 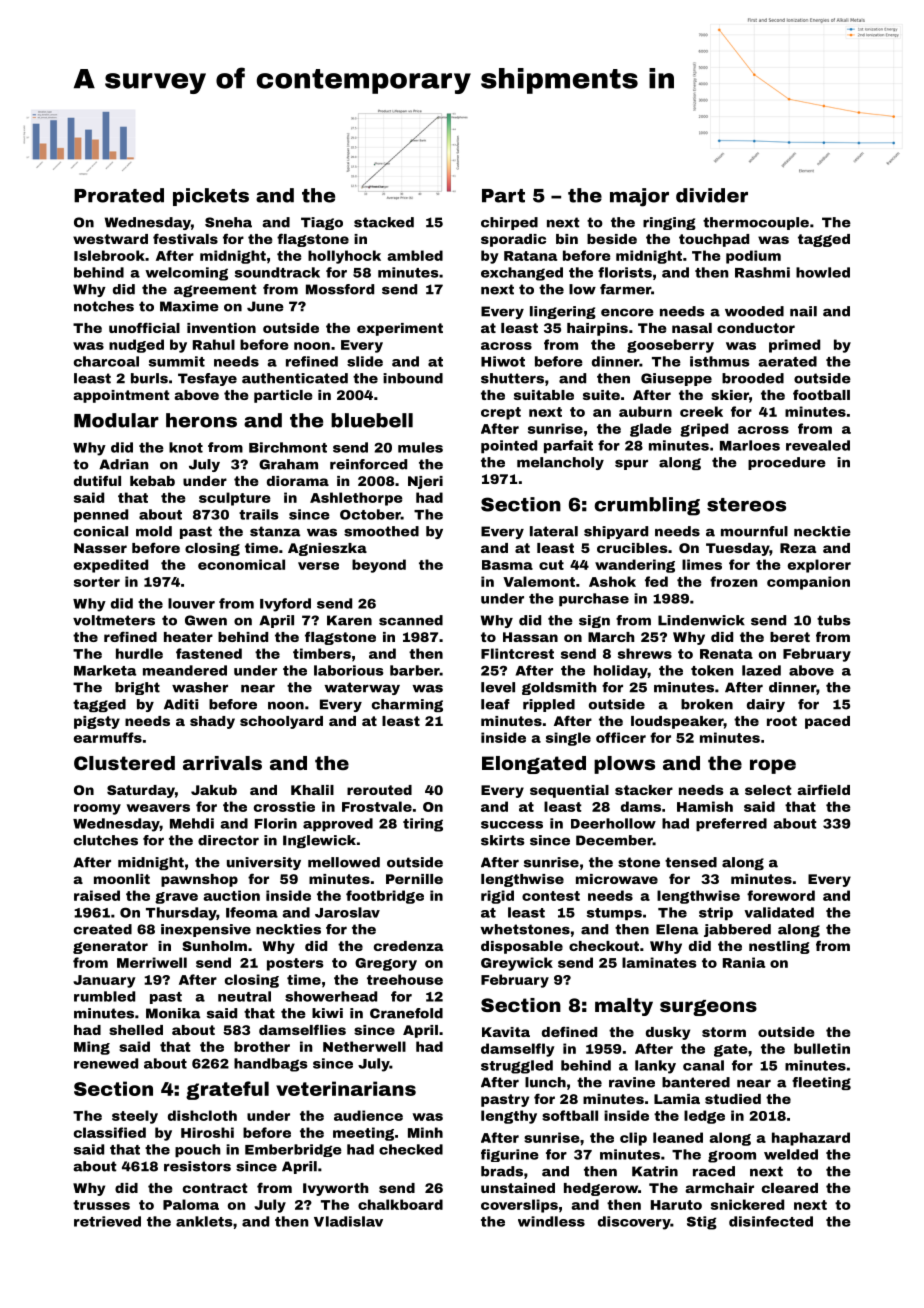 What do you see at coordinates (173, 1013) in the screenshot?
I see `Monika` at bounding box center [173, 1013].
